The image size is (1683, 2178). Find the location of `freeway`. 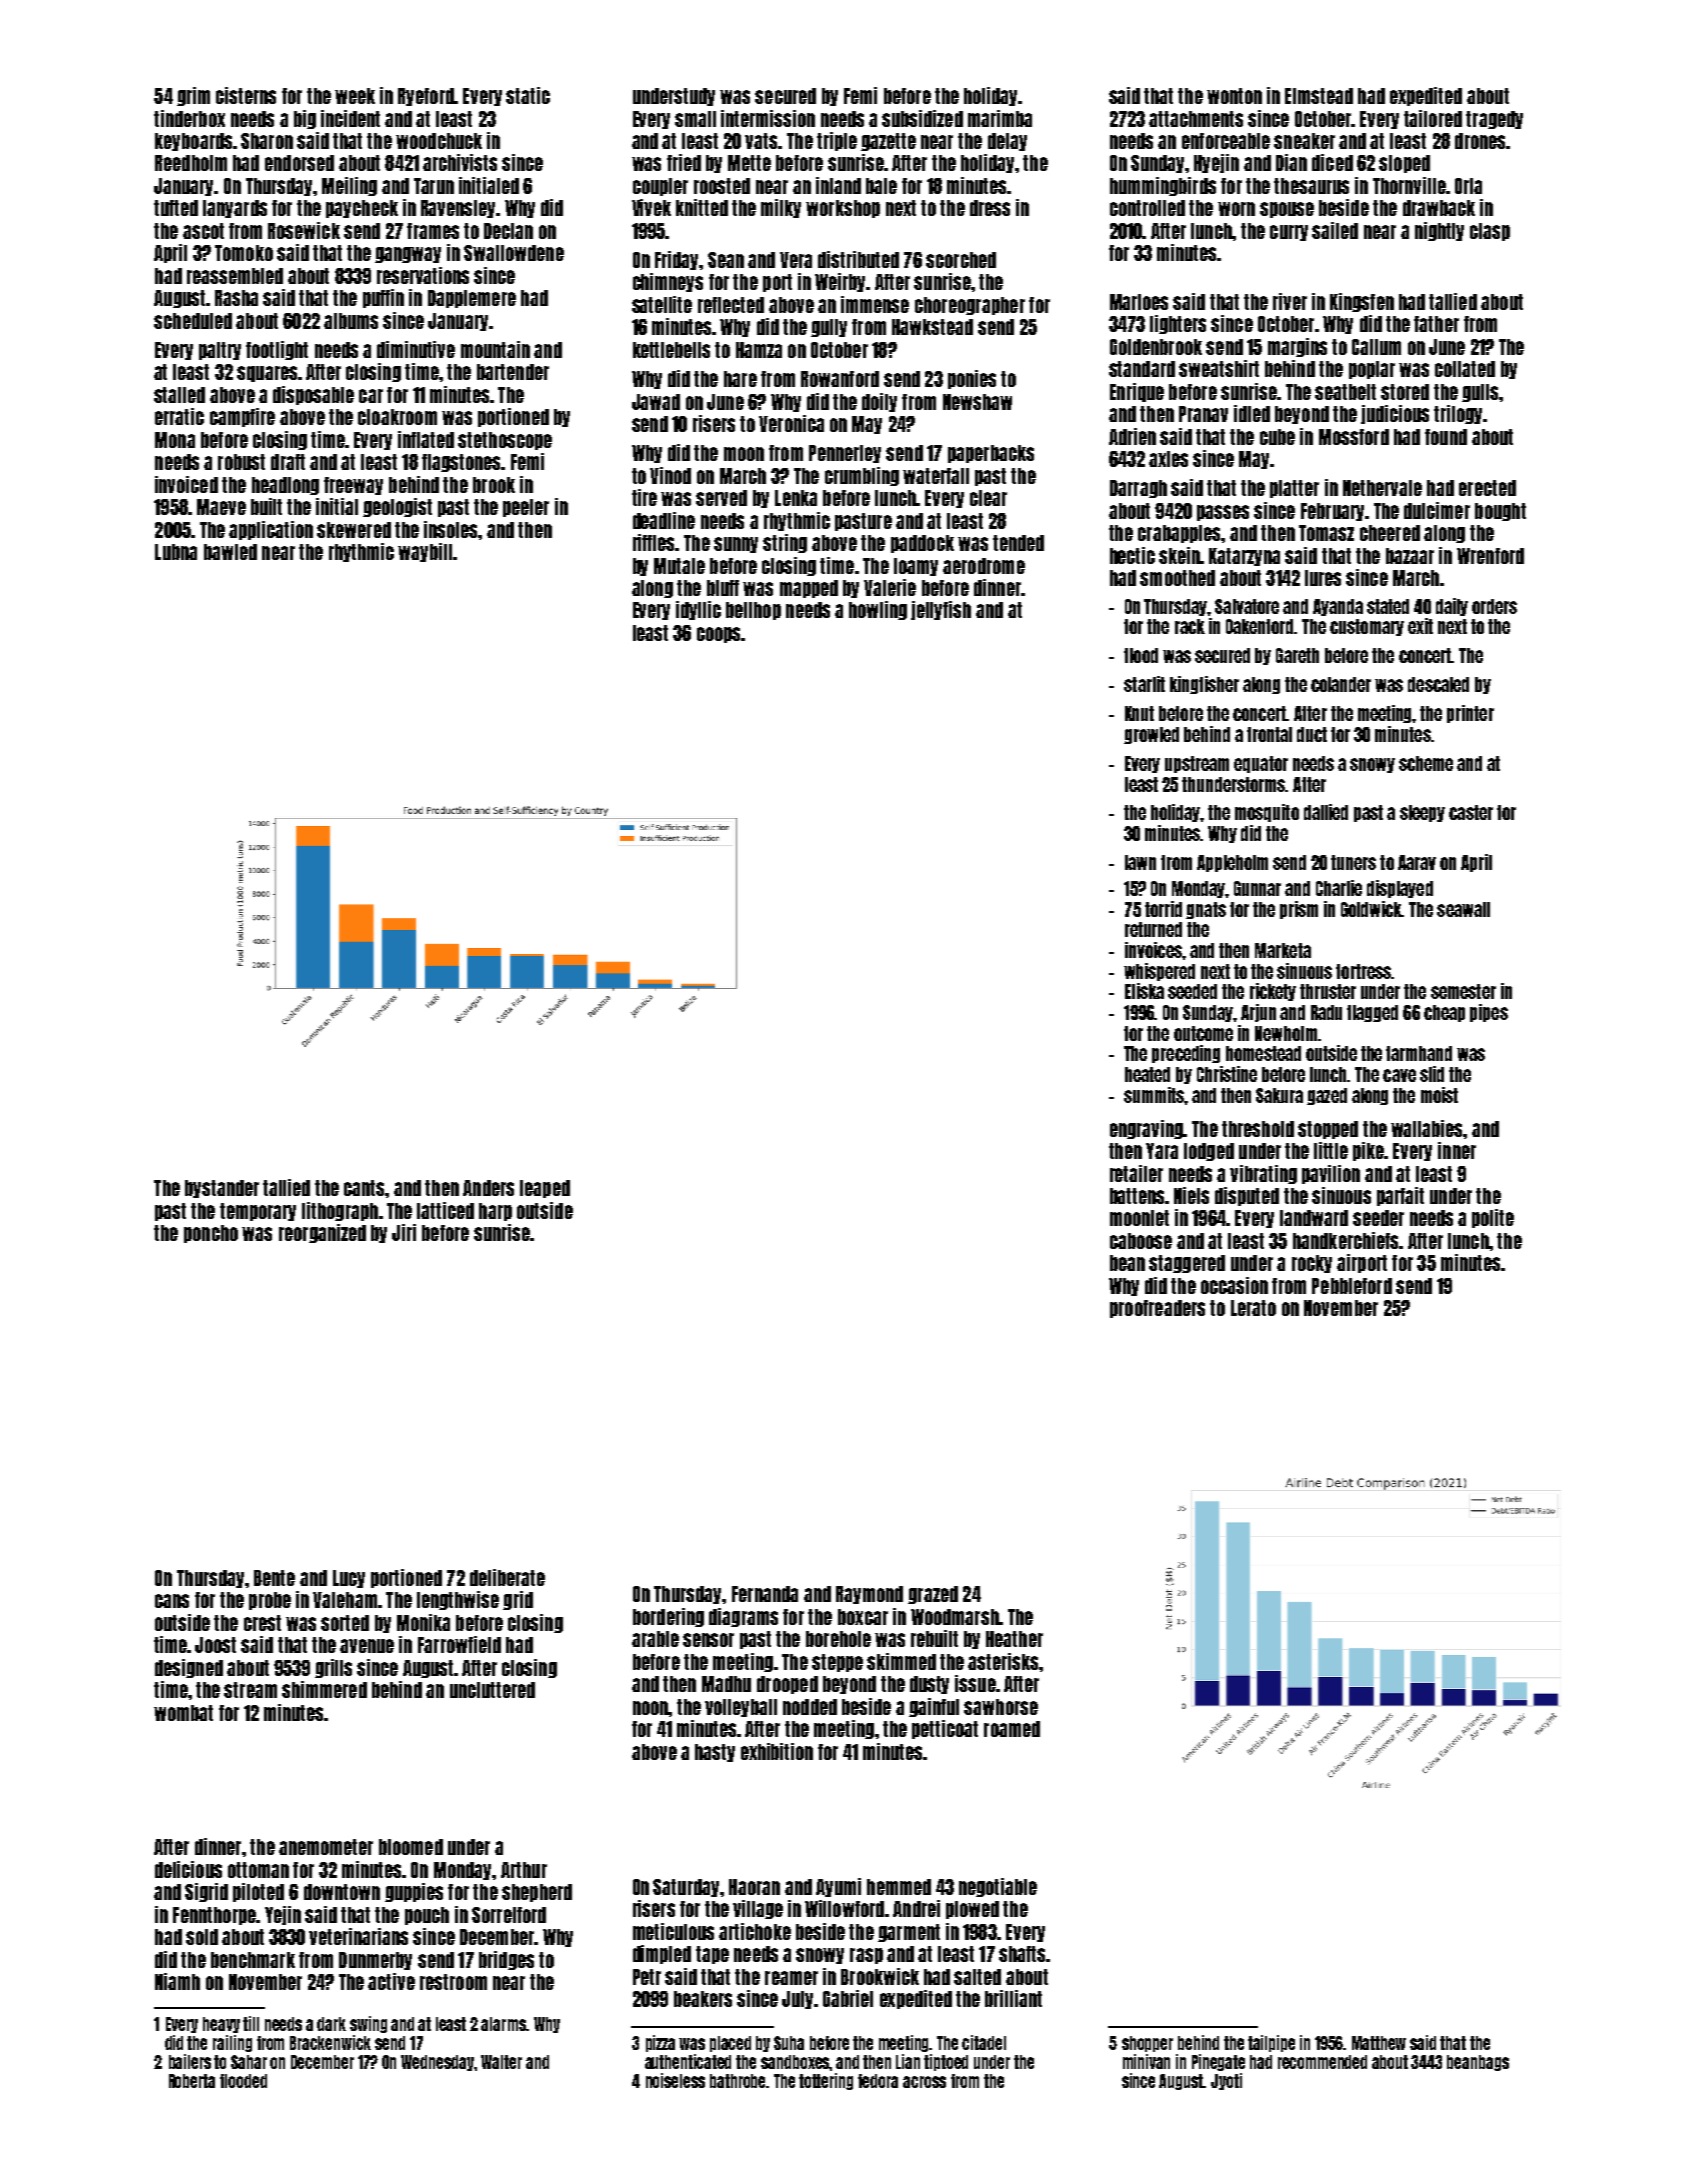

freeway is located at coordinates (353, 486).
